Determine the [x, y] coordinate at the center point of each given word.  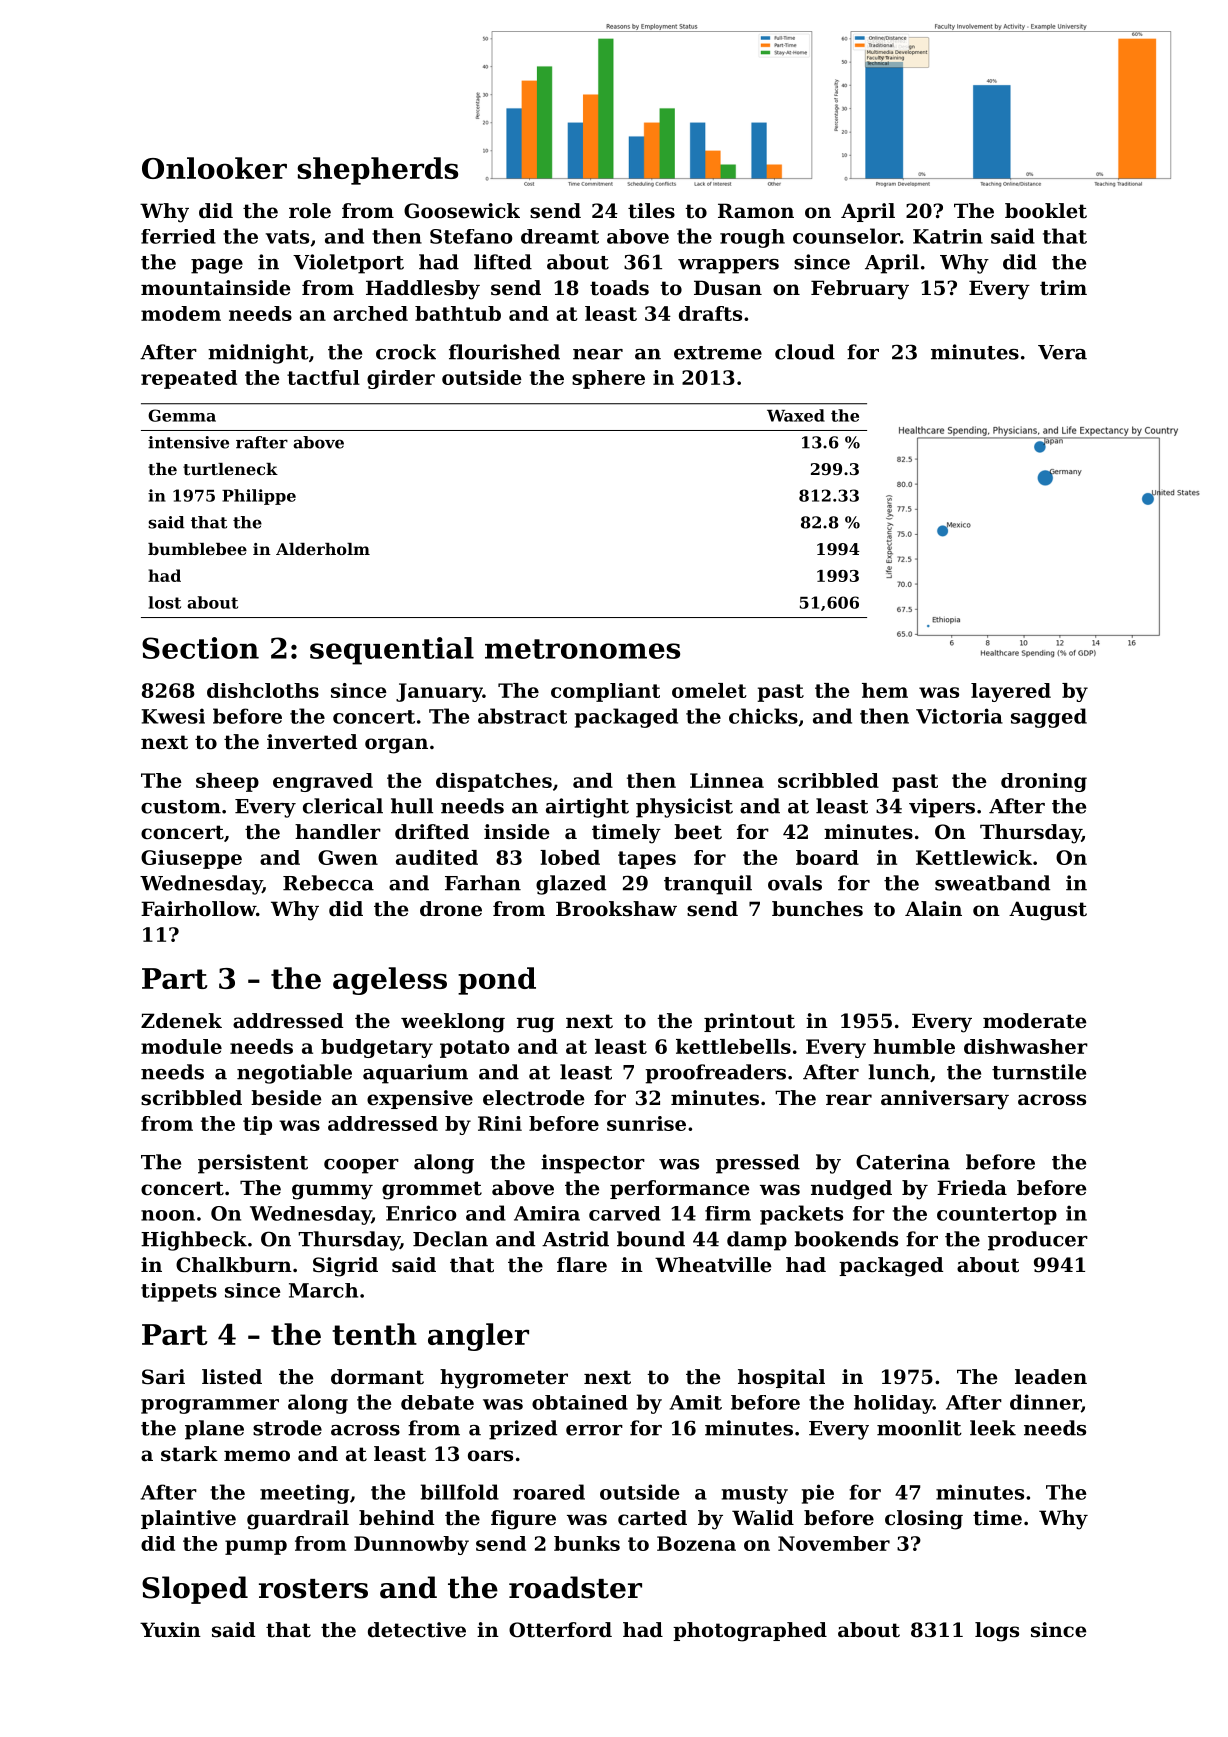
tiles [651, 211]
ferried [178, 236]
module [181, 1046]
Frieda [972, 1188]
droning [1044, 782]
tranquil [708, 885]
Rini [500, 1123]
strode [287, 1428]
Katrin [948, 236]
